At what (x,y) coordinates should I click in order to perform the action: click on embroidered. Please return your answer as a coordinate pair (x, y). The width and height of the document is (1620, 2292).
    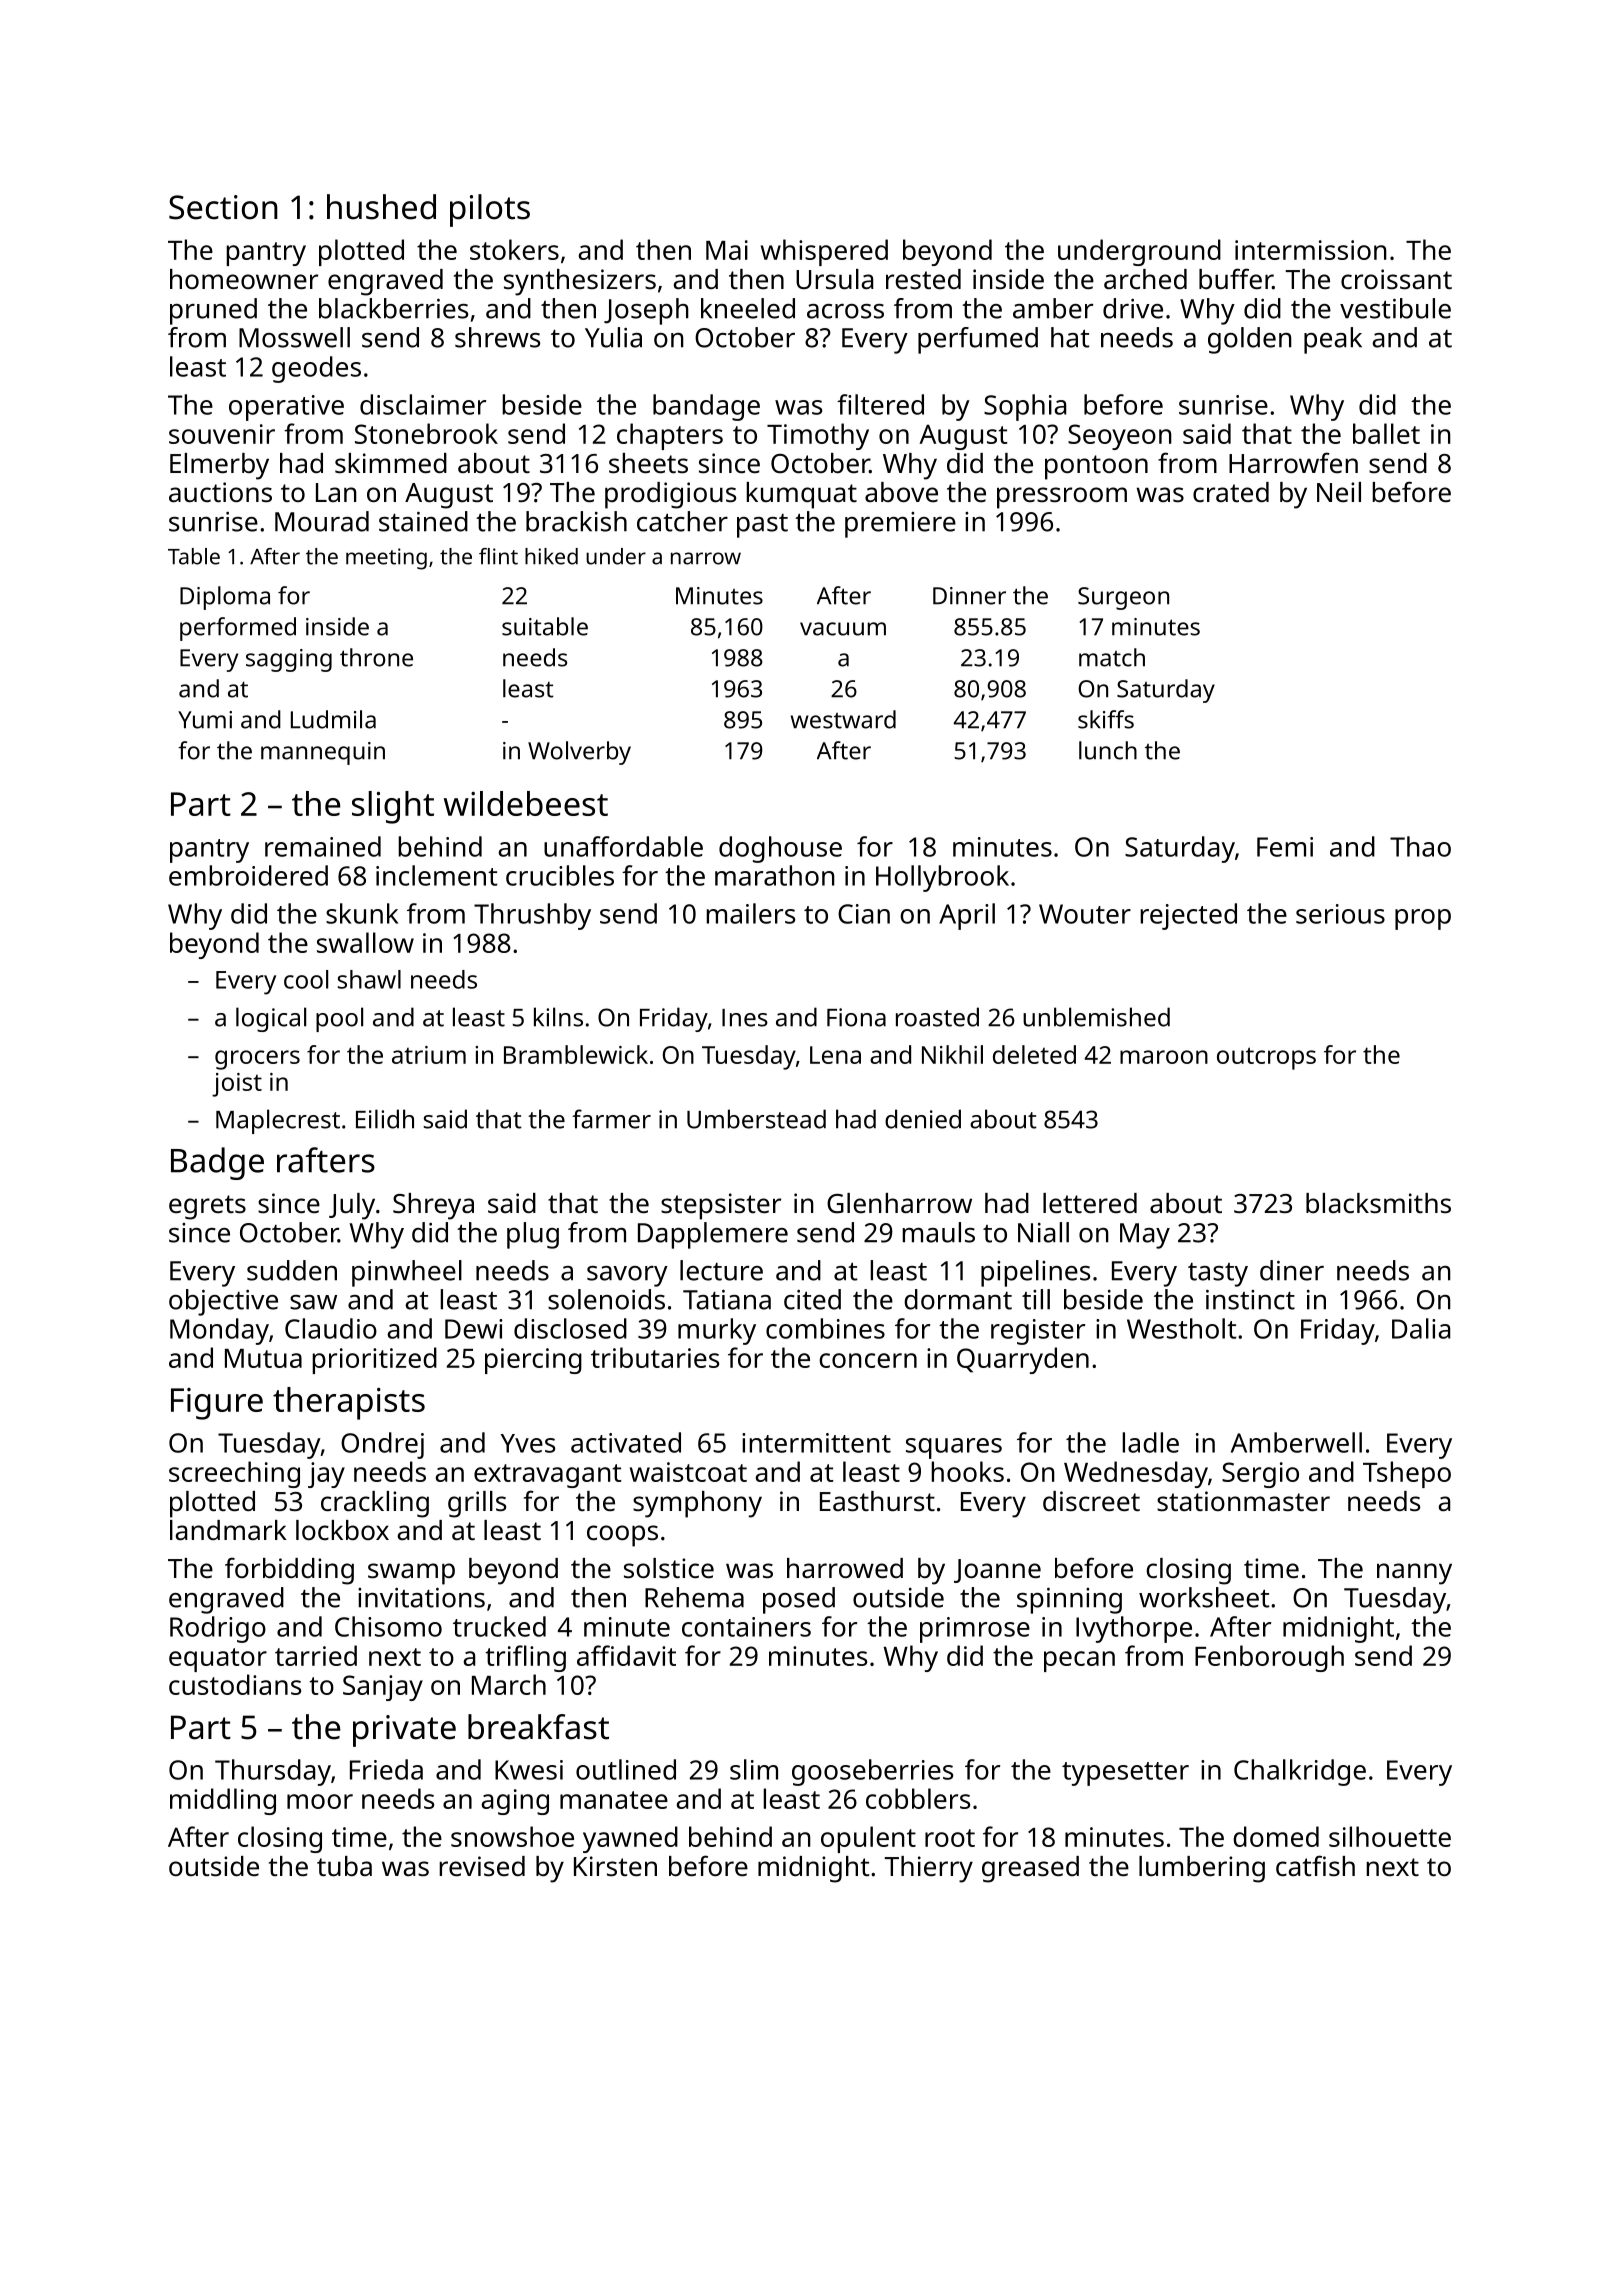
    Looking at the image, I should click on (248, 875).
